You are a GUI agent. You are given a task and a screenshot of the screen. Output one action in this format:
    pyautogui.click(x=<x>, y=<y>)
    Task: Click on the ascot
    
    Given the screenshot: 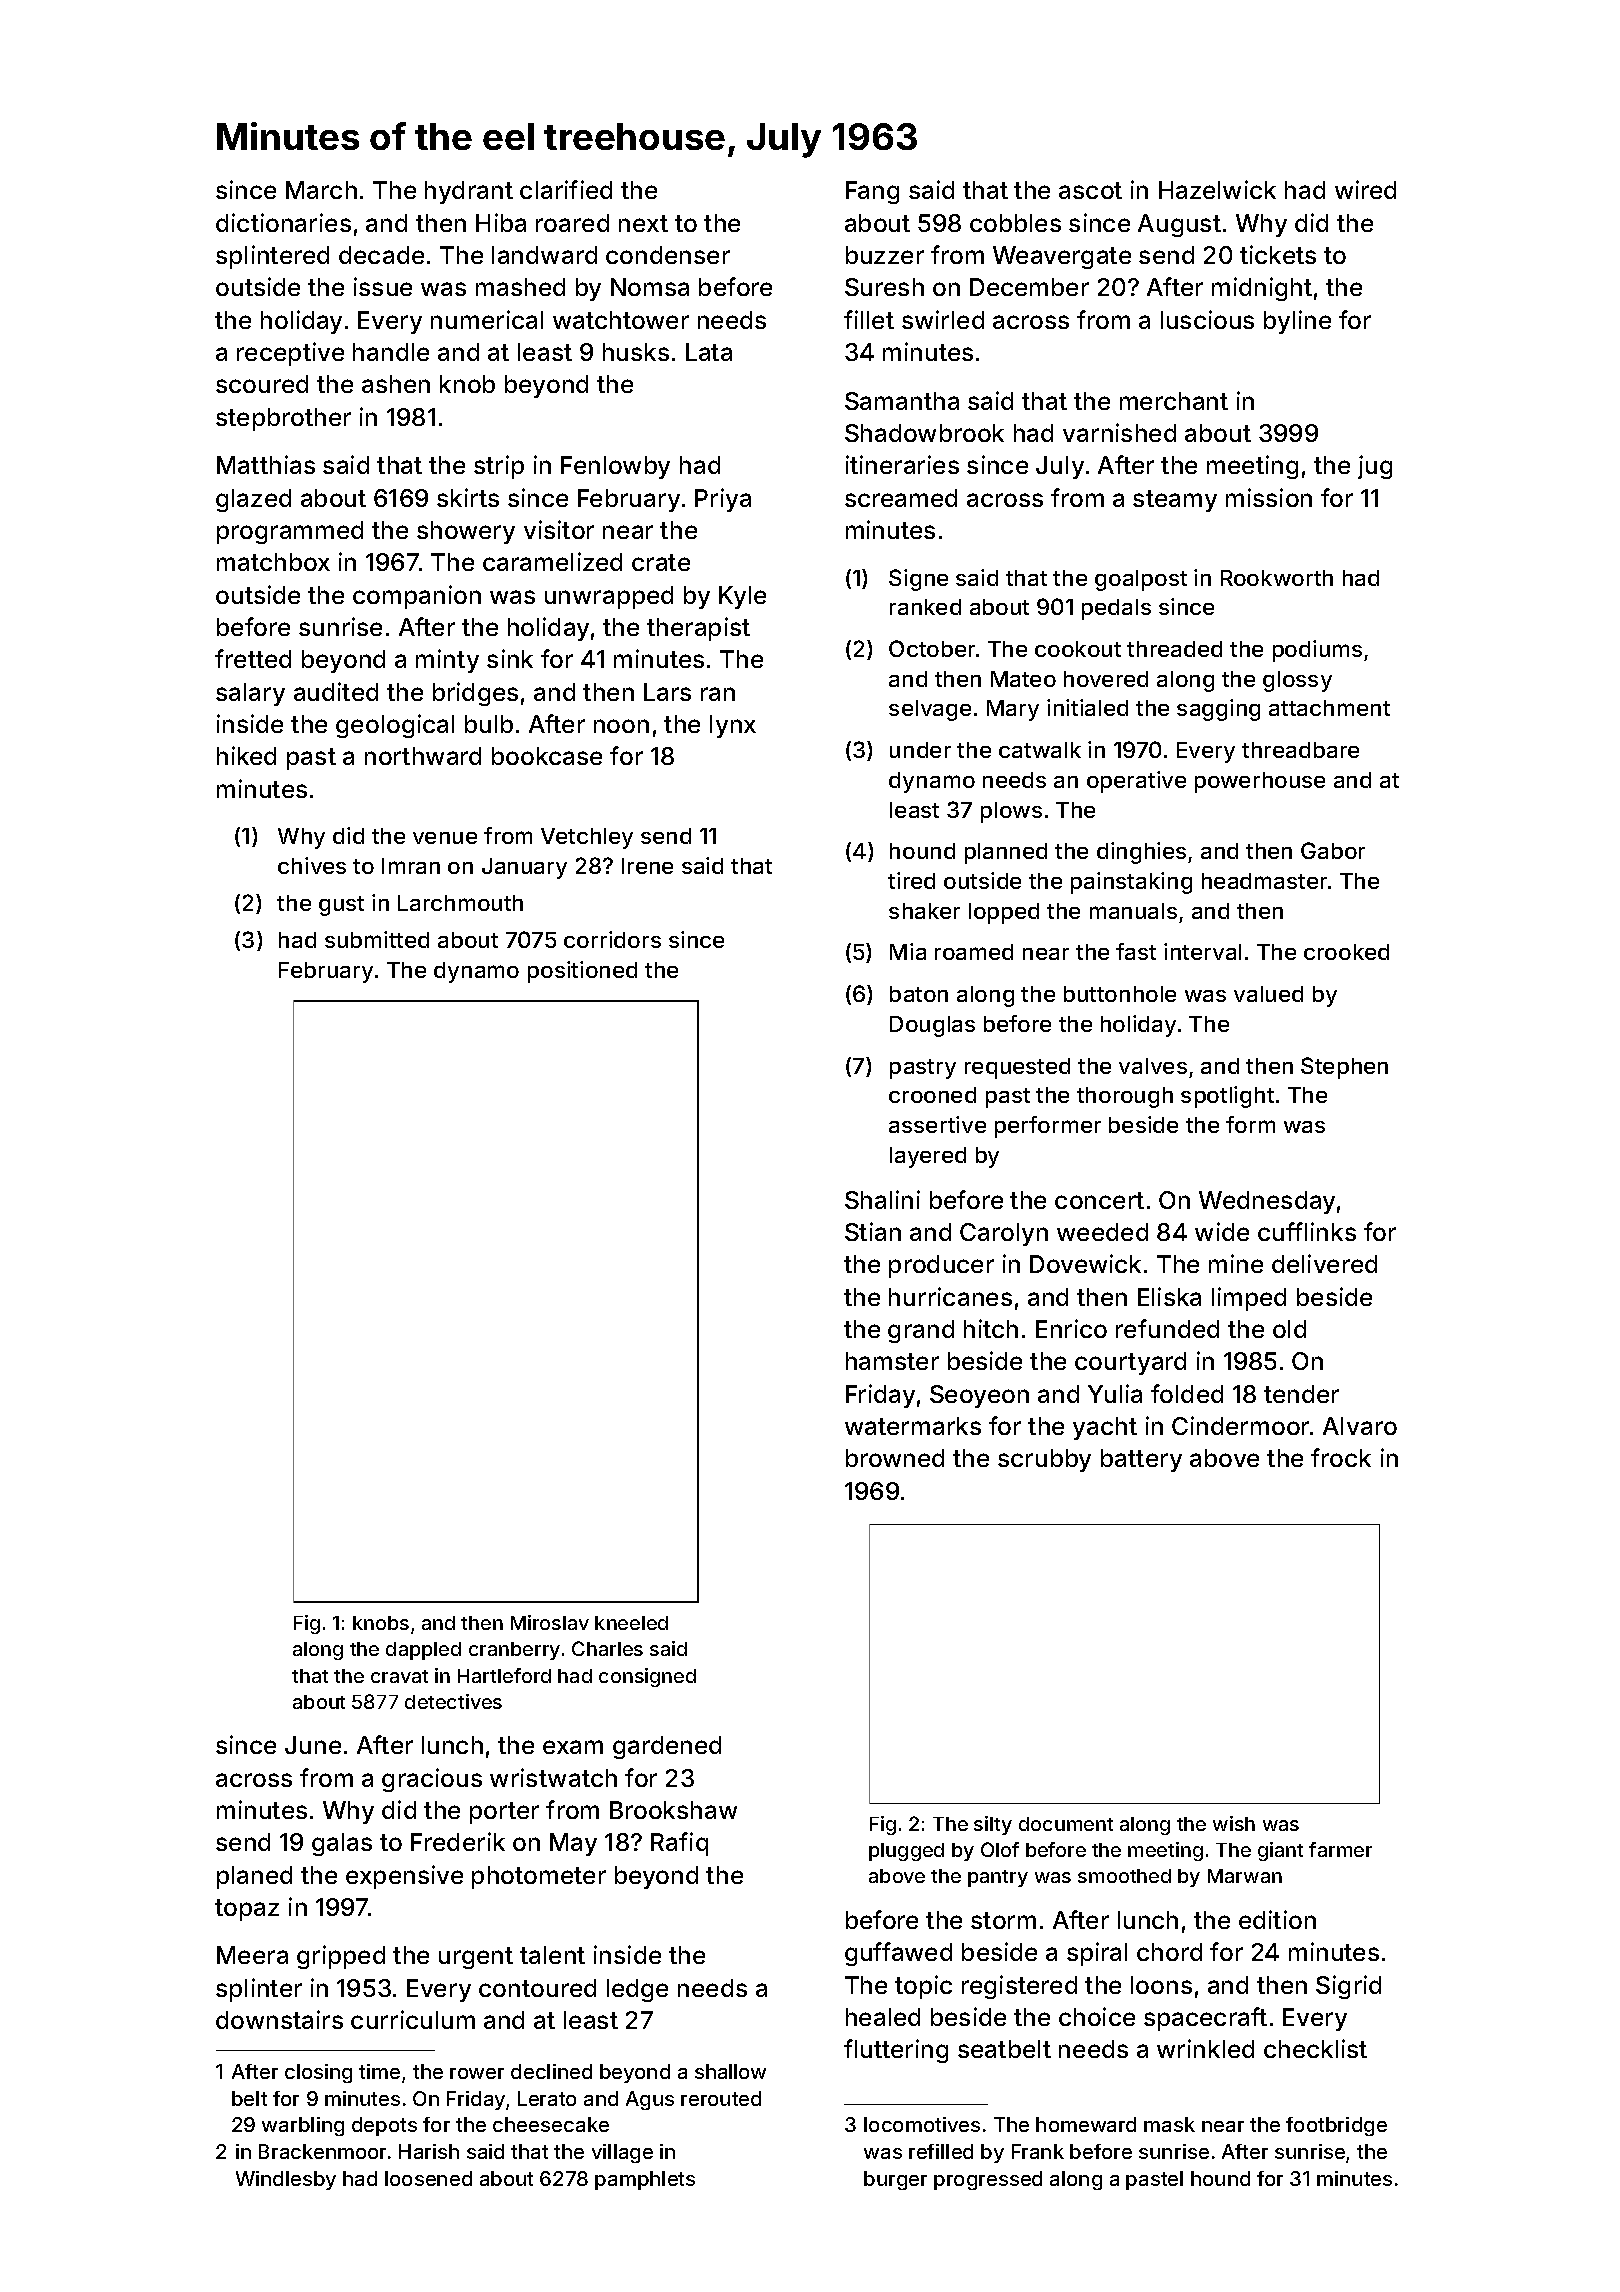 What is the action you would take?
    pyautogui.click(x=1090, y=190)
